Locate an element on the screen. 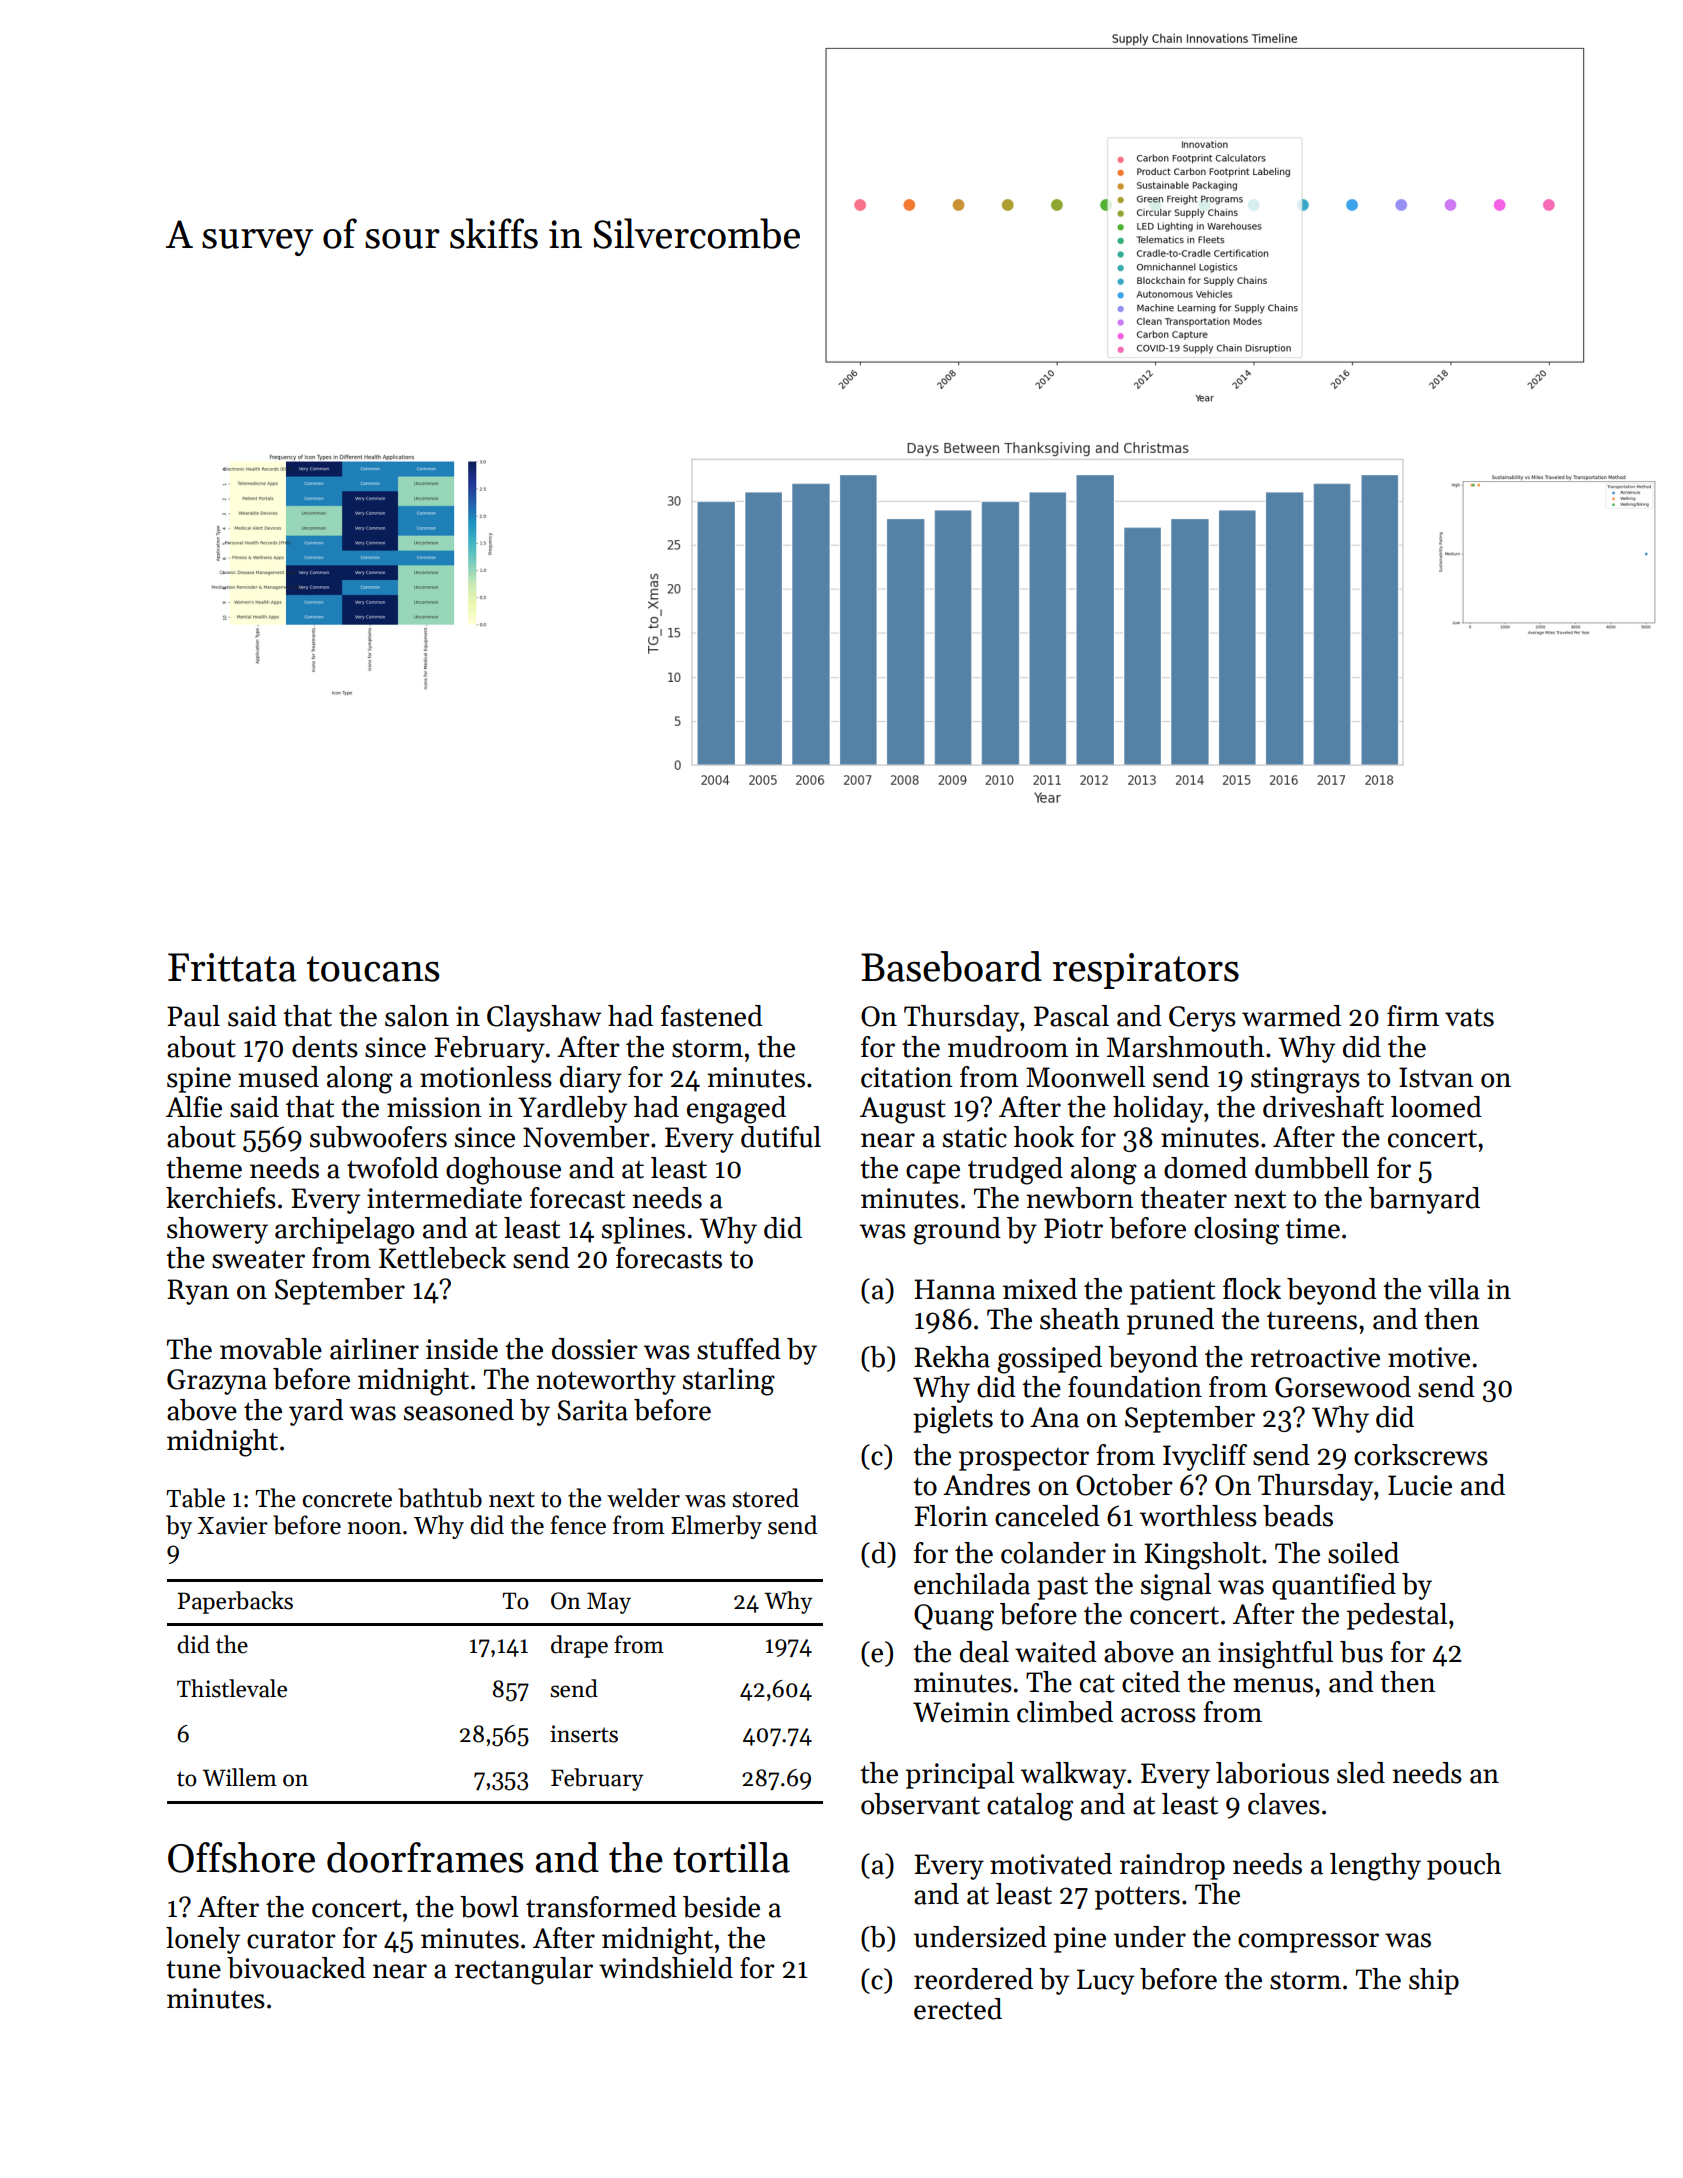  catalog is located at coordinates (1030, 1807).
